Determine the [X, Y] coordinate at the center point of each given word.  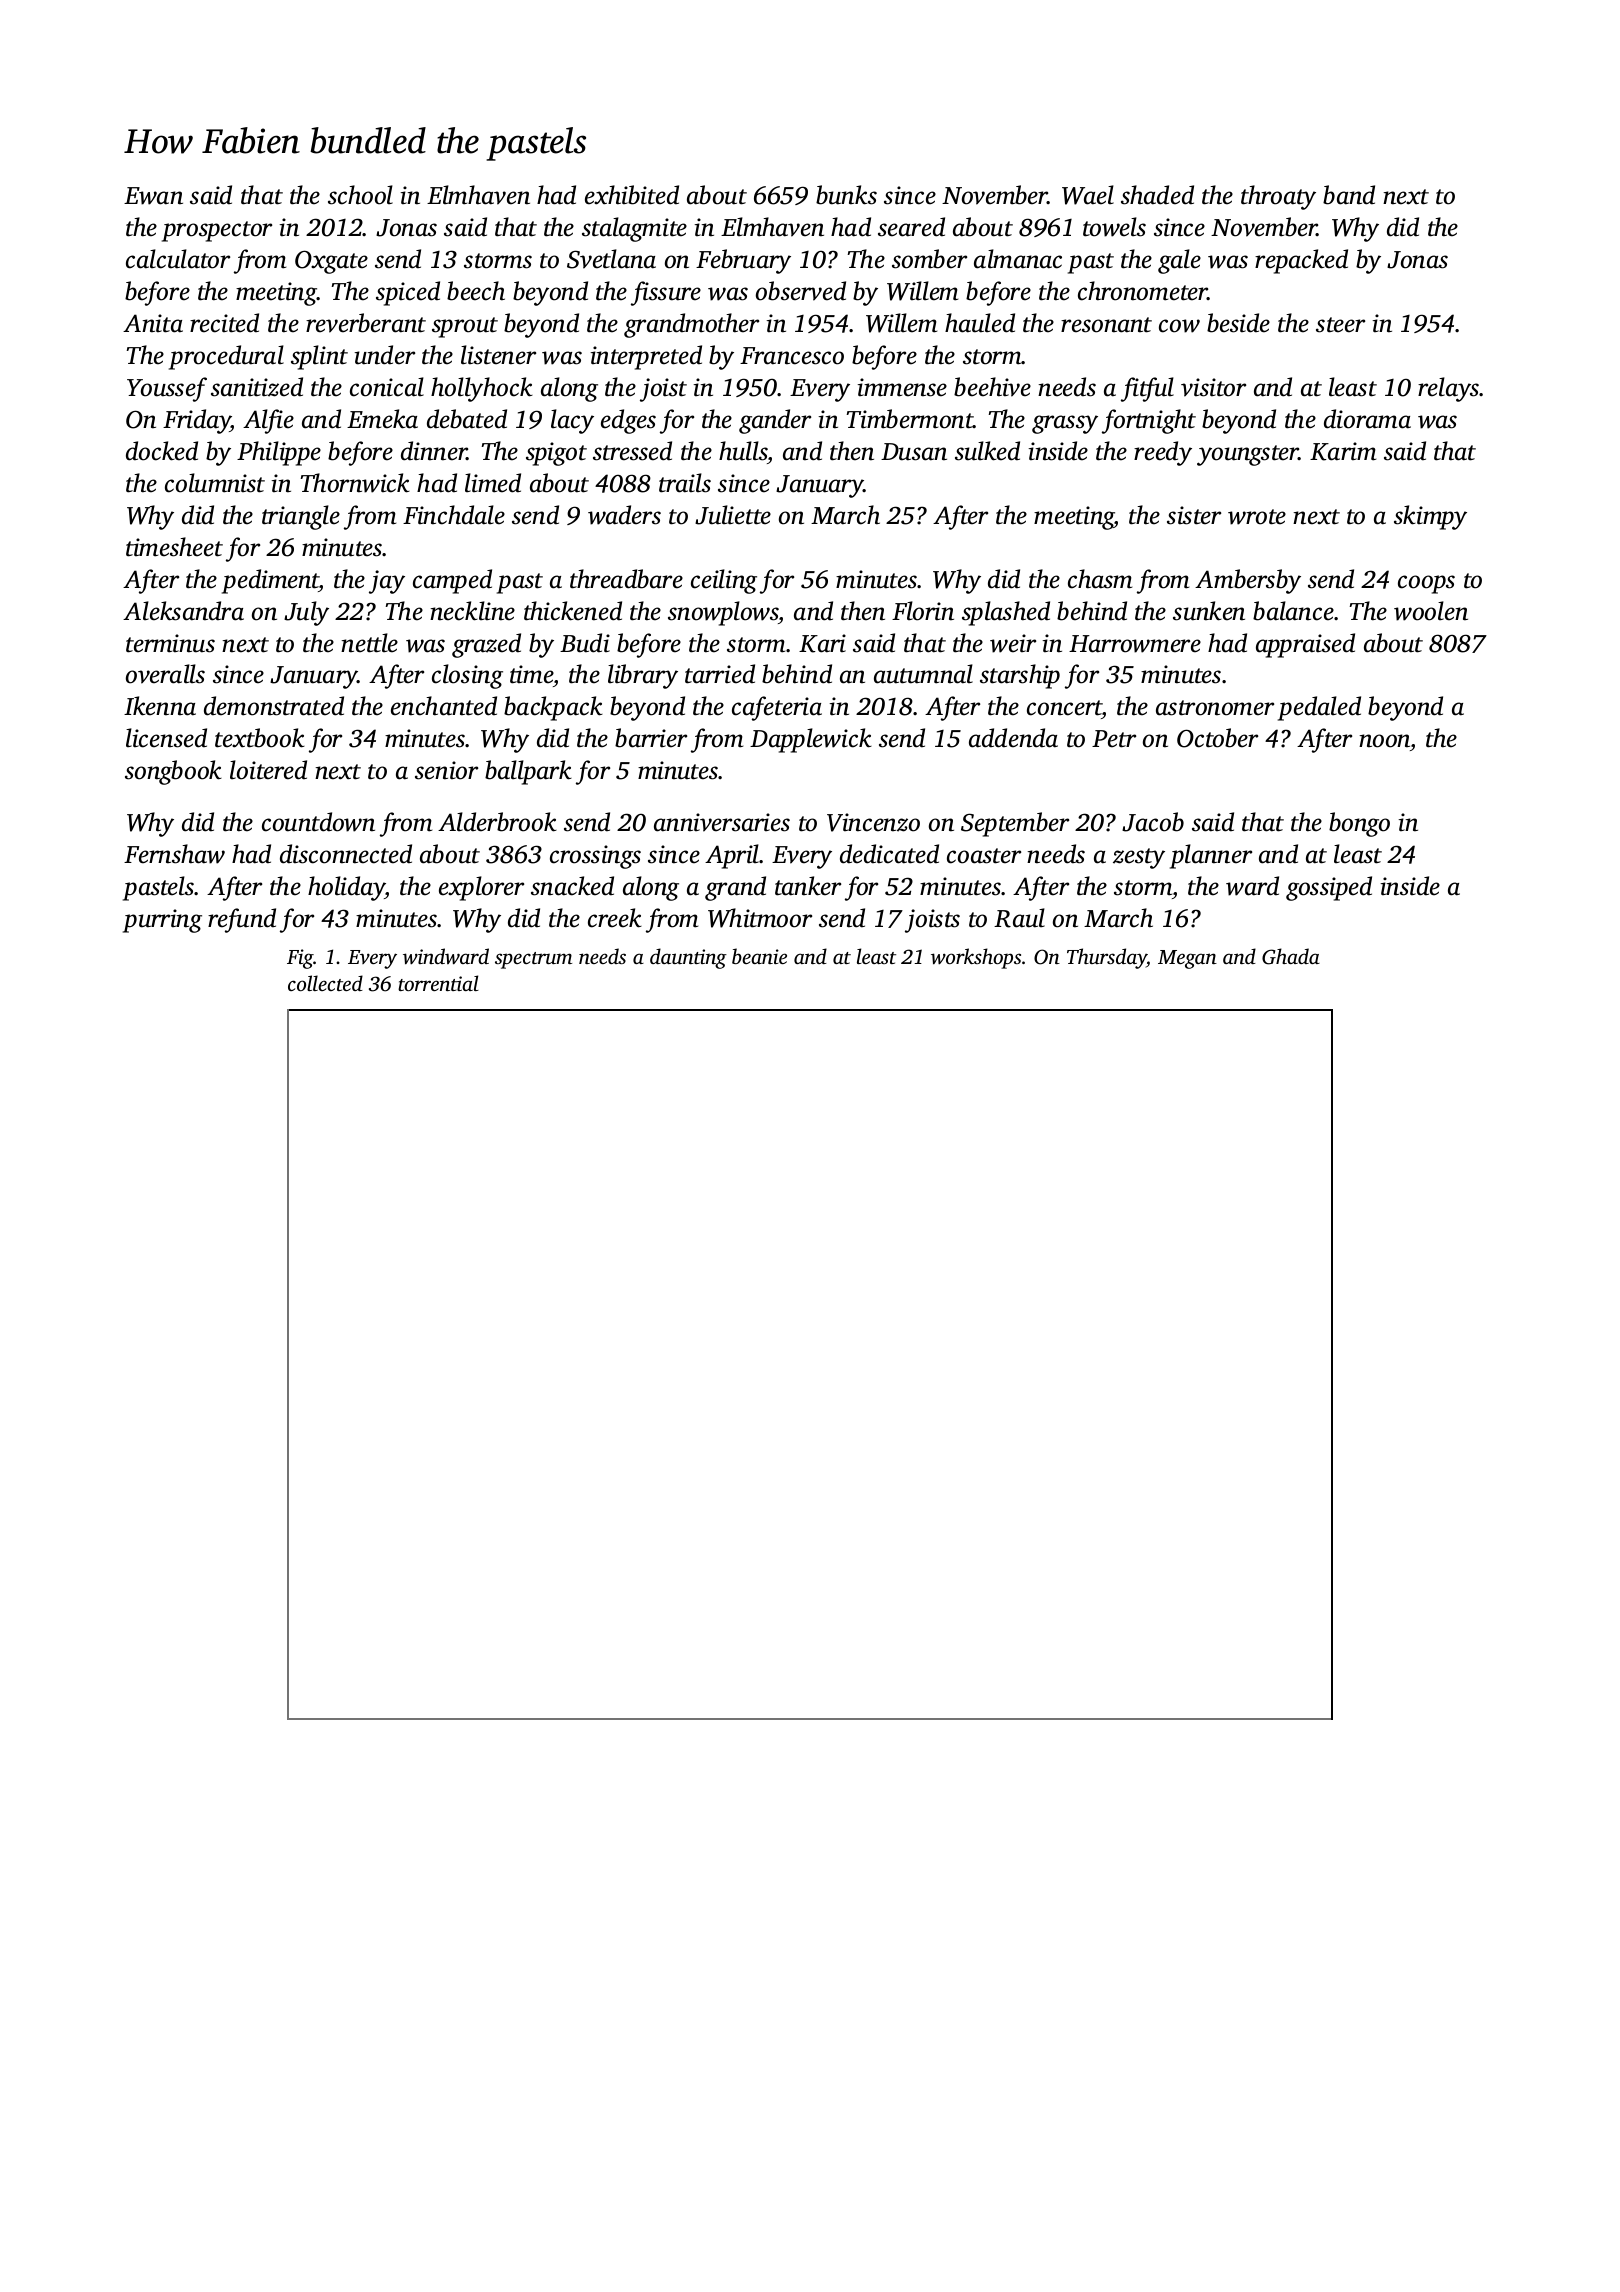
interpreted [646, 357]
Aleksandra [183, 611]
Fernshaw [174, 854]
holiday [346, 888]
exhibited [632, 195]
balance [1293, 611]
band [1349, 195]
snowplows [723, 613]
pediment [270, 581]
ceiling [724, 581]
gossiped [1329, 888]
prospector [217, 231]
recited [224, 323]
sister [1194, 515]
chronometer [1143, 291]
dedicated [889, 854]
